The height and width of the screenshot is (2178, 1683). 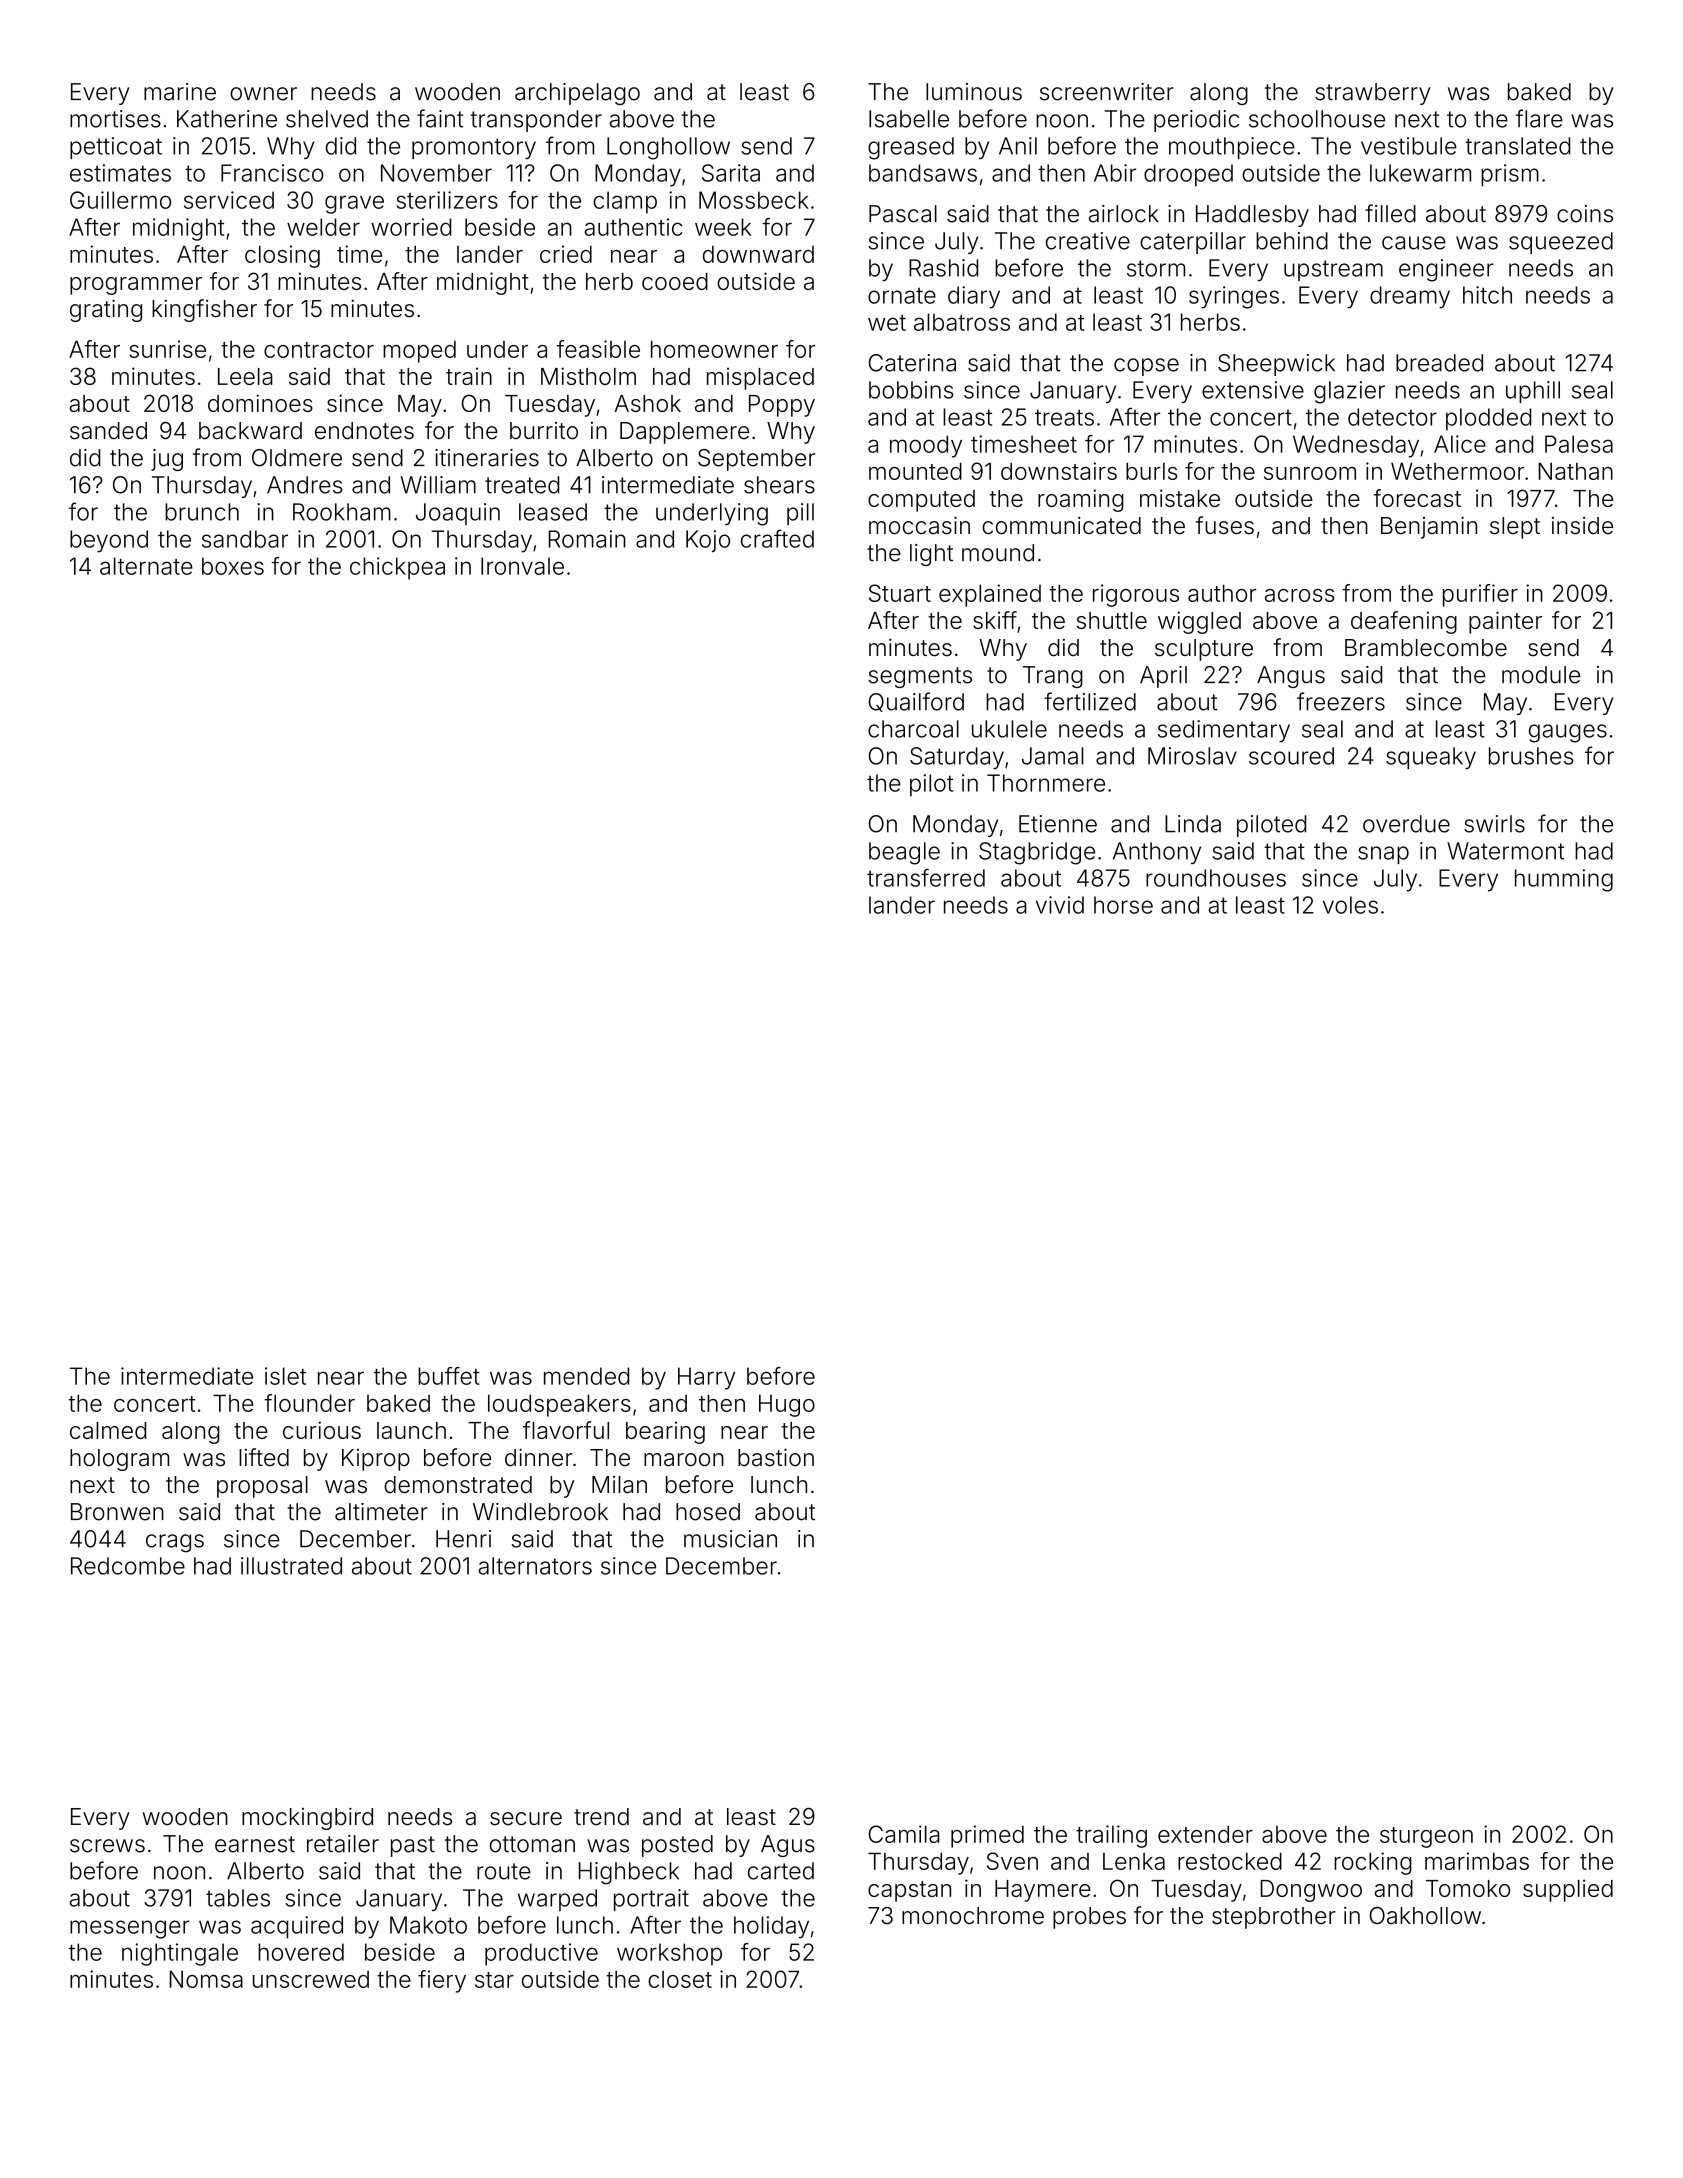 What do you see at coordinates (758, 254) in the screenshot?
I see `downward` at bounding box center [758, 254].
